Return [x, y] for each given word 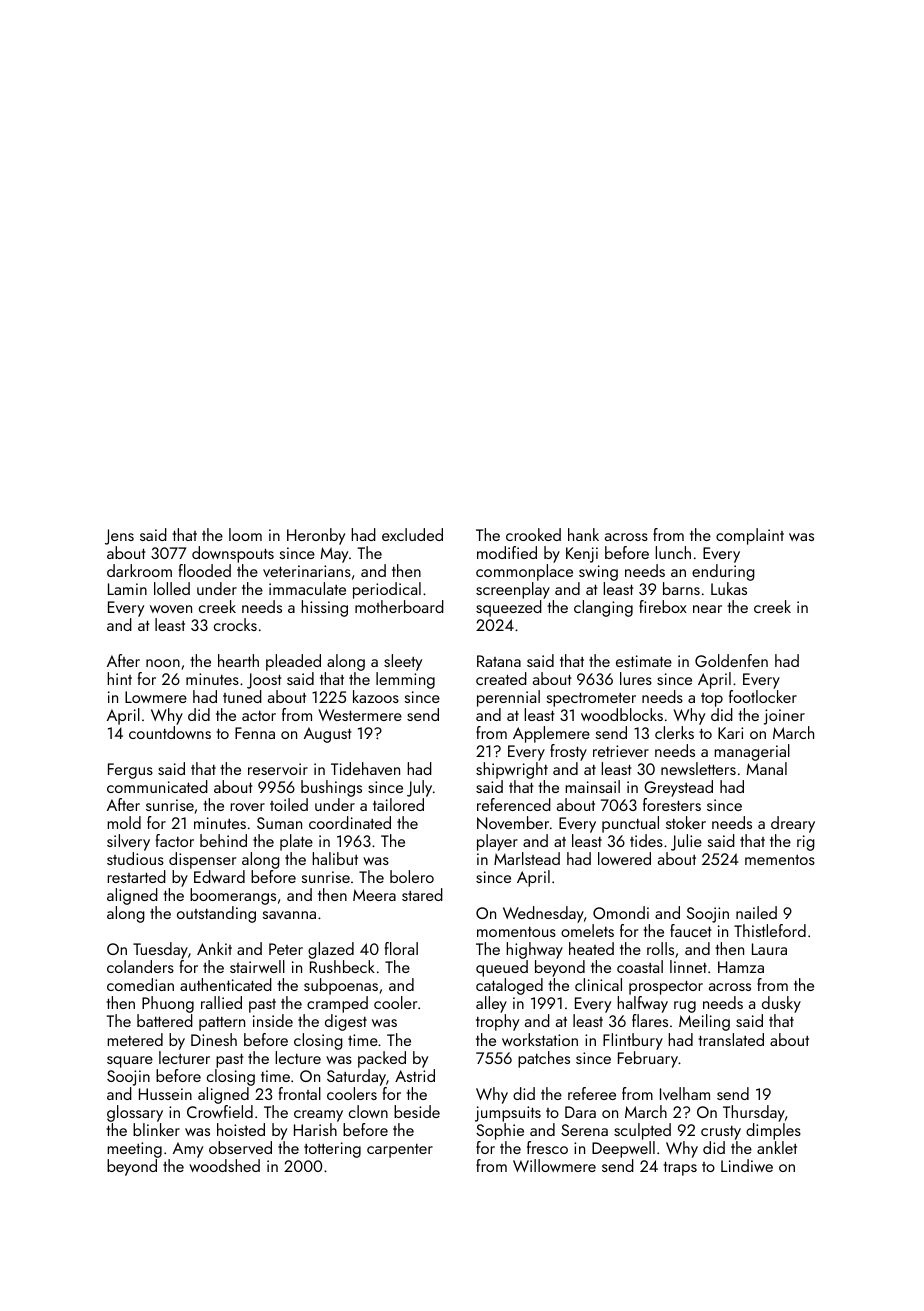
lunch [673, 552]
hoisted [241, 1129]
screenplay [513, 590]
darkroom [139, 570]
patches [544, 1059]
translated [731, 1039]
